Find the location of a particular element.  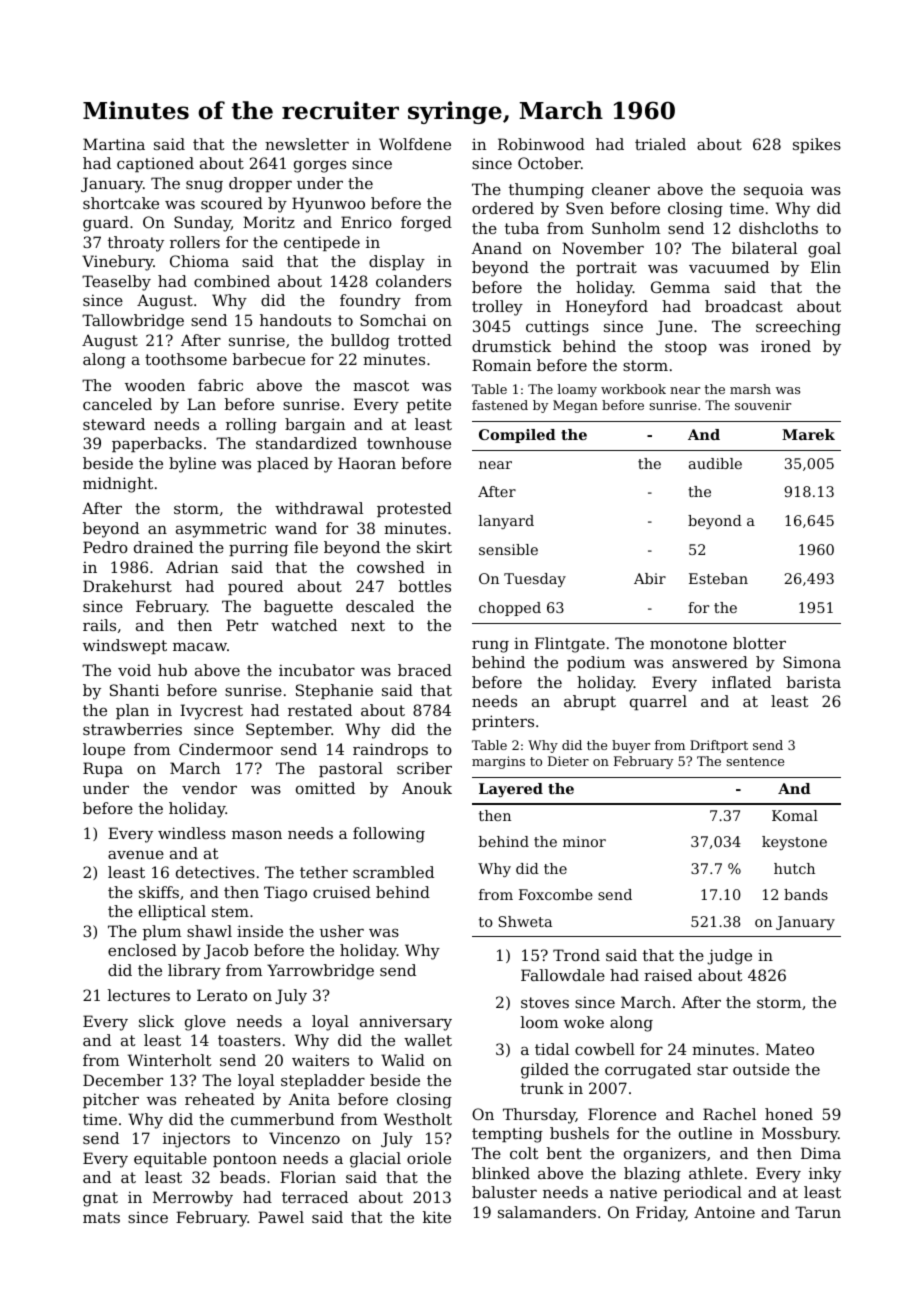

midnight is located at coordinates (118, 485).
